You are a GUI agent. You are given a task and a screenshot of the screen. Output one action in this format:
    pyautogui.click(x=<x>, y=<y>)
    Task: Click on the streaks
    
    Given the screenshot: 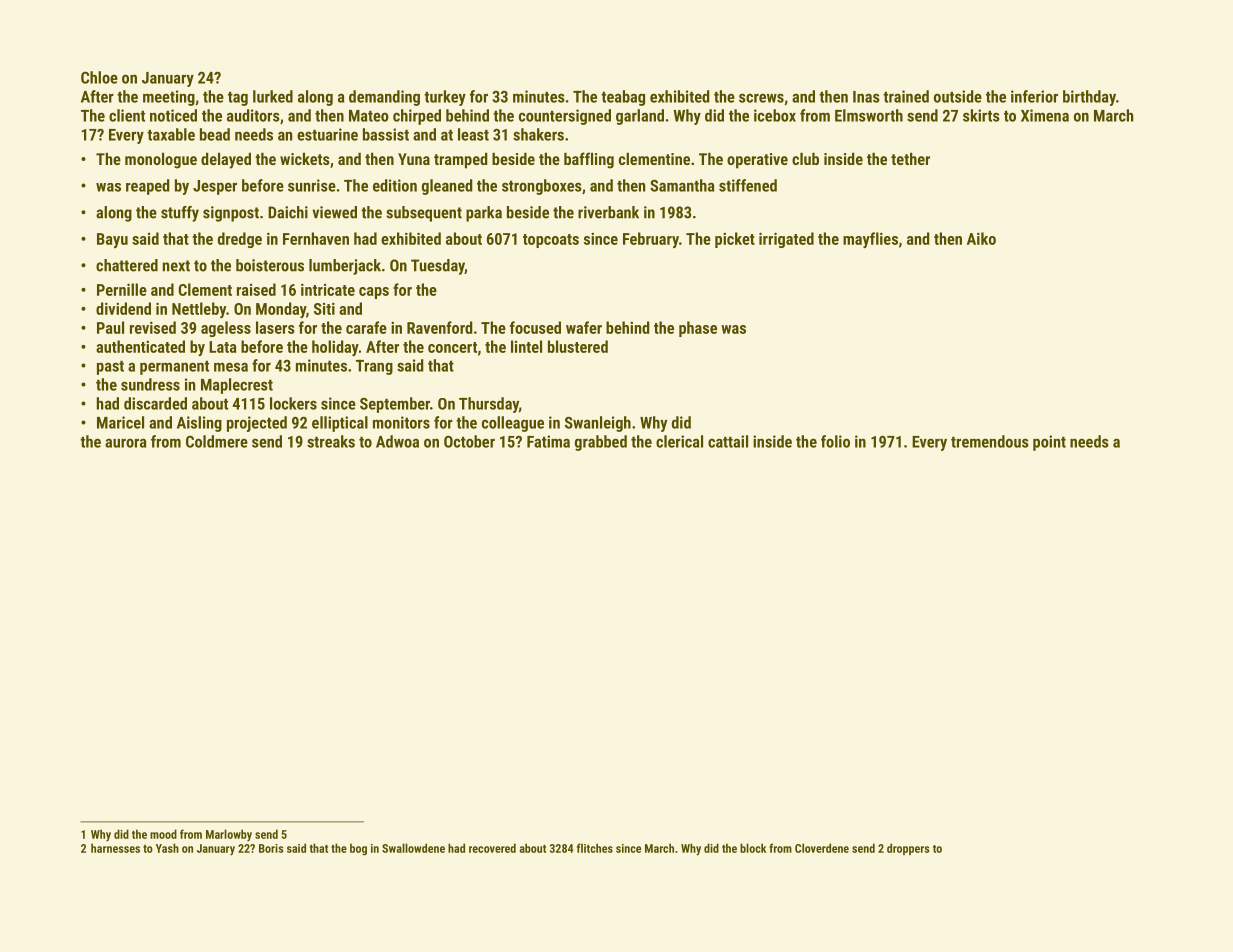 What is the action you would take?
    pyautogui.click(x=331, y=441)
